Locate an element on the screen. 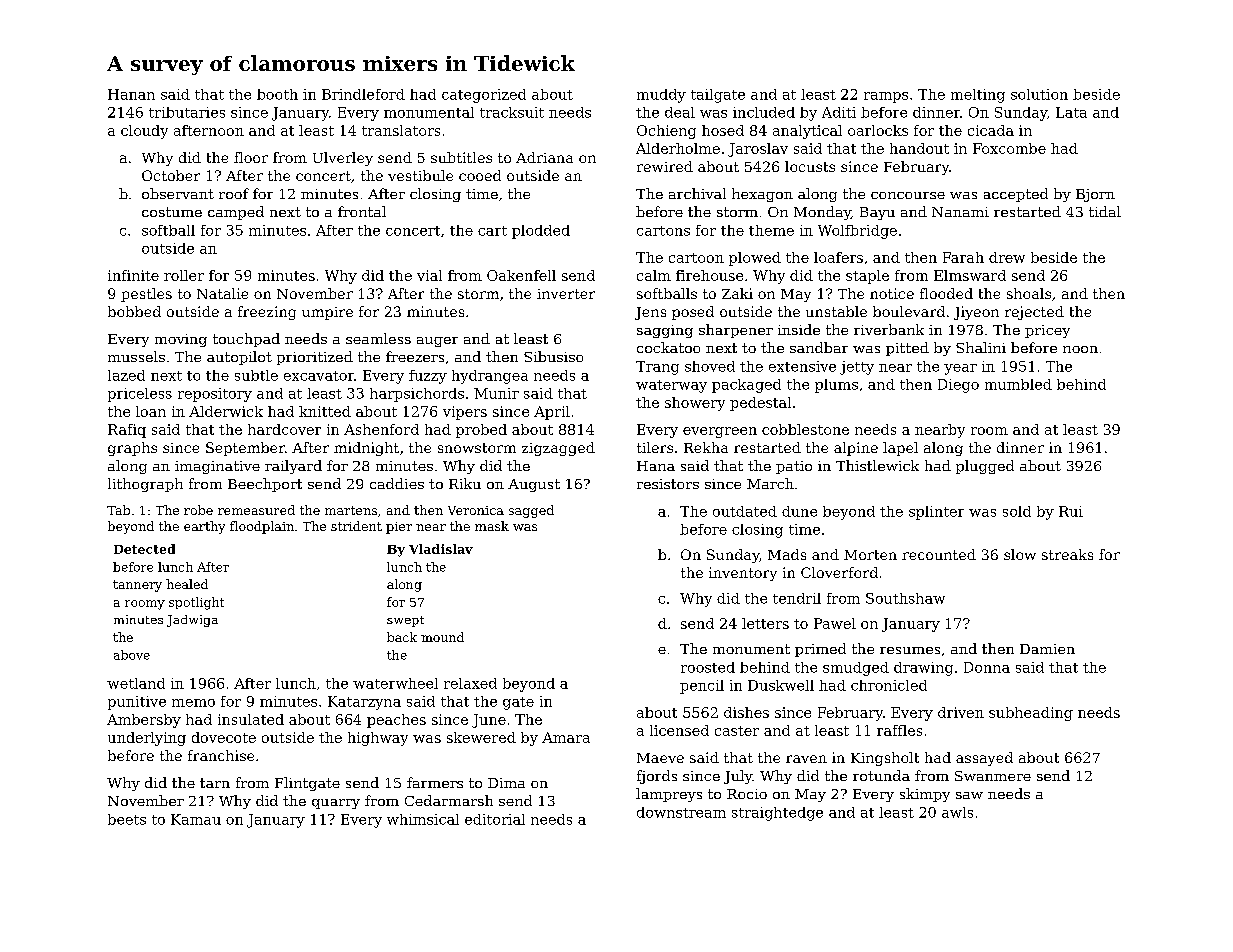 This screenshot has height=952, width=1233. Brindleford is located at coordinates (363, 94).
